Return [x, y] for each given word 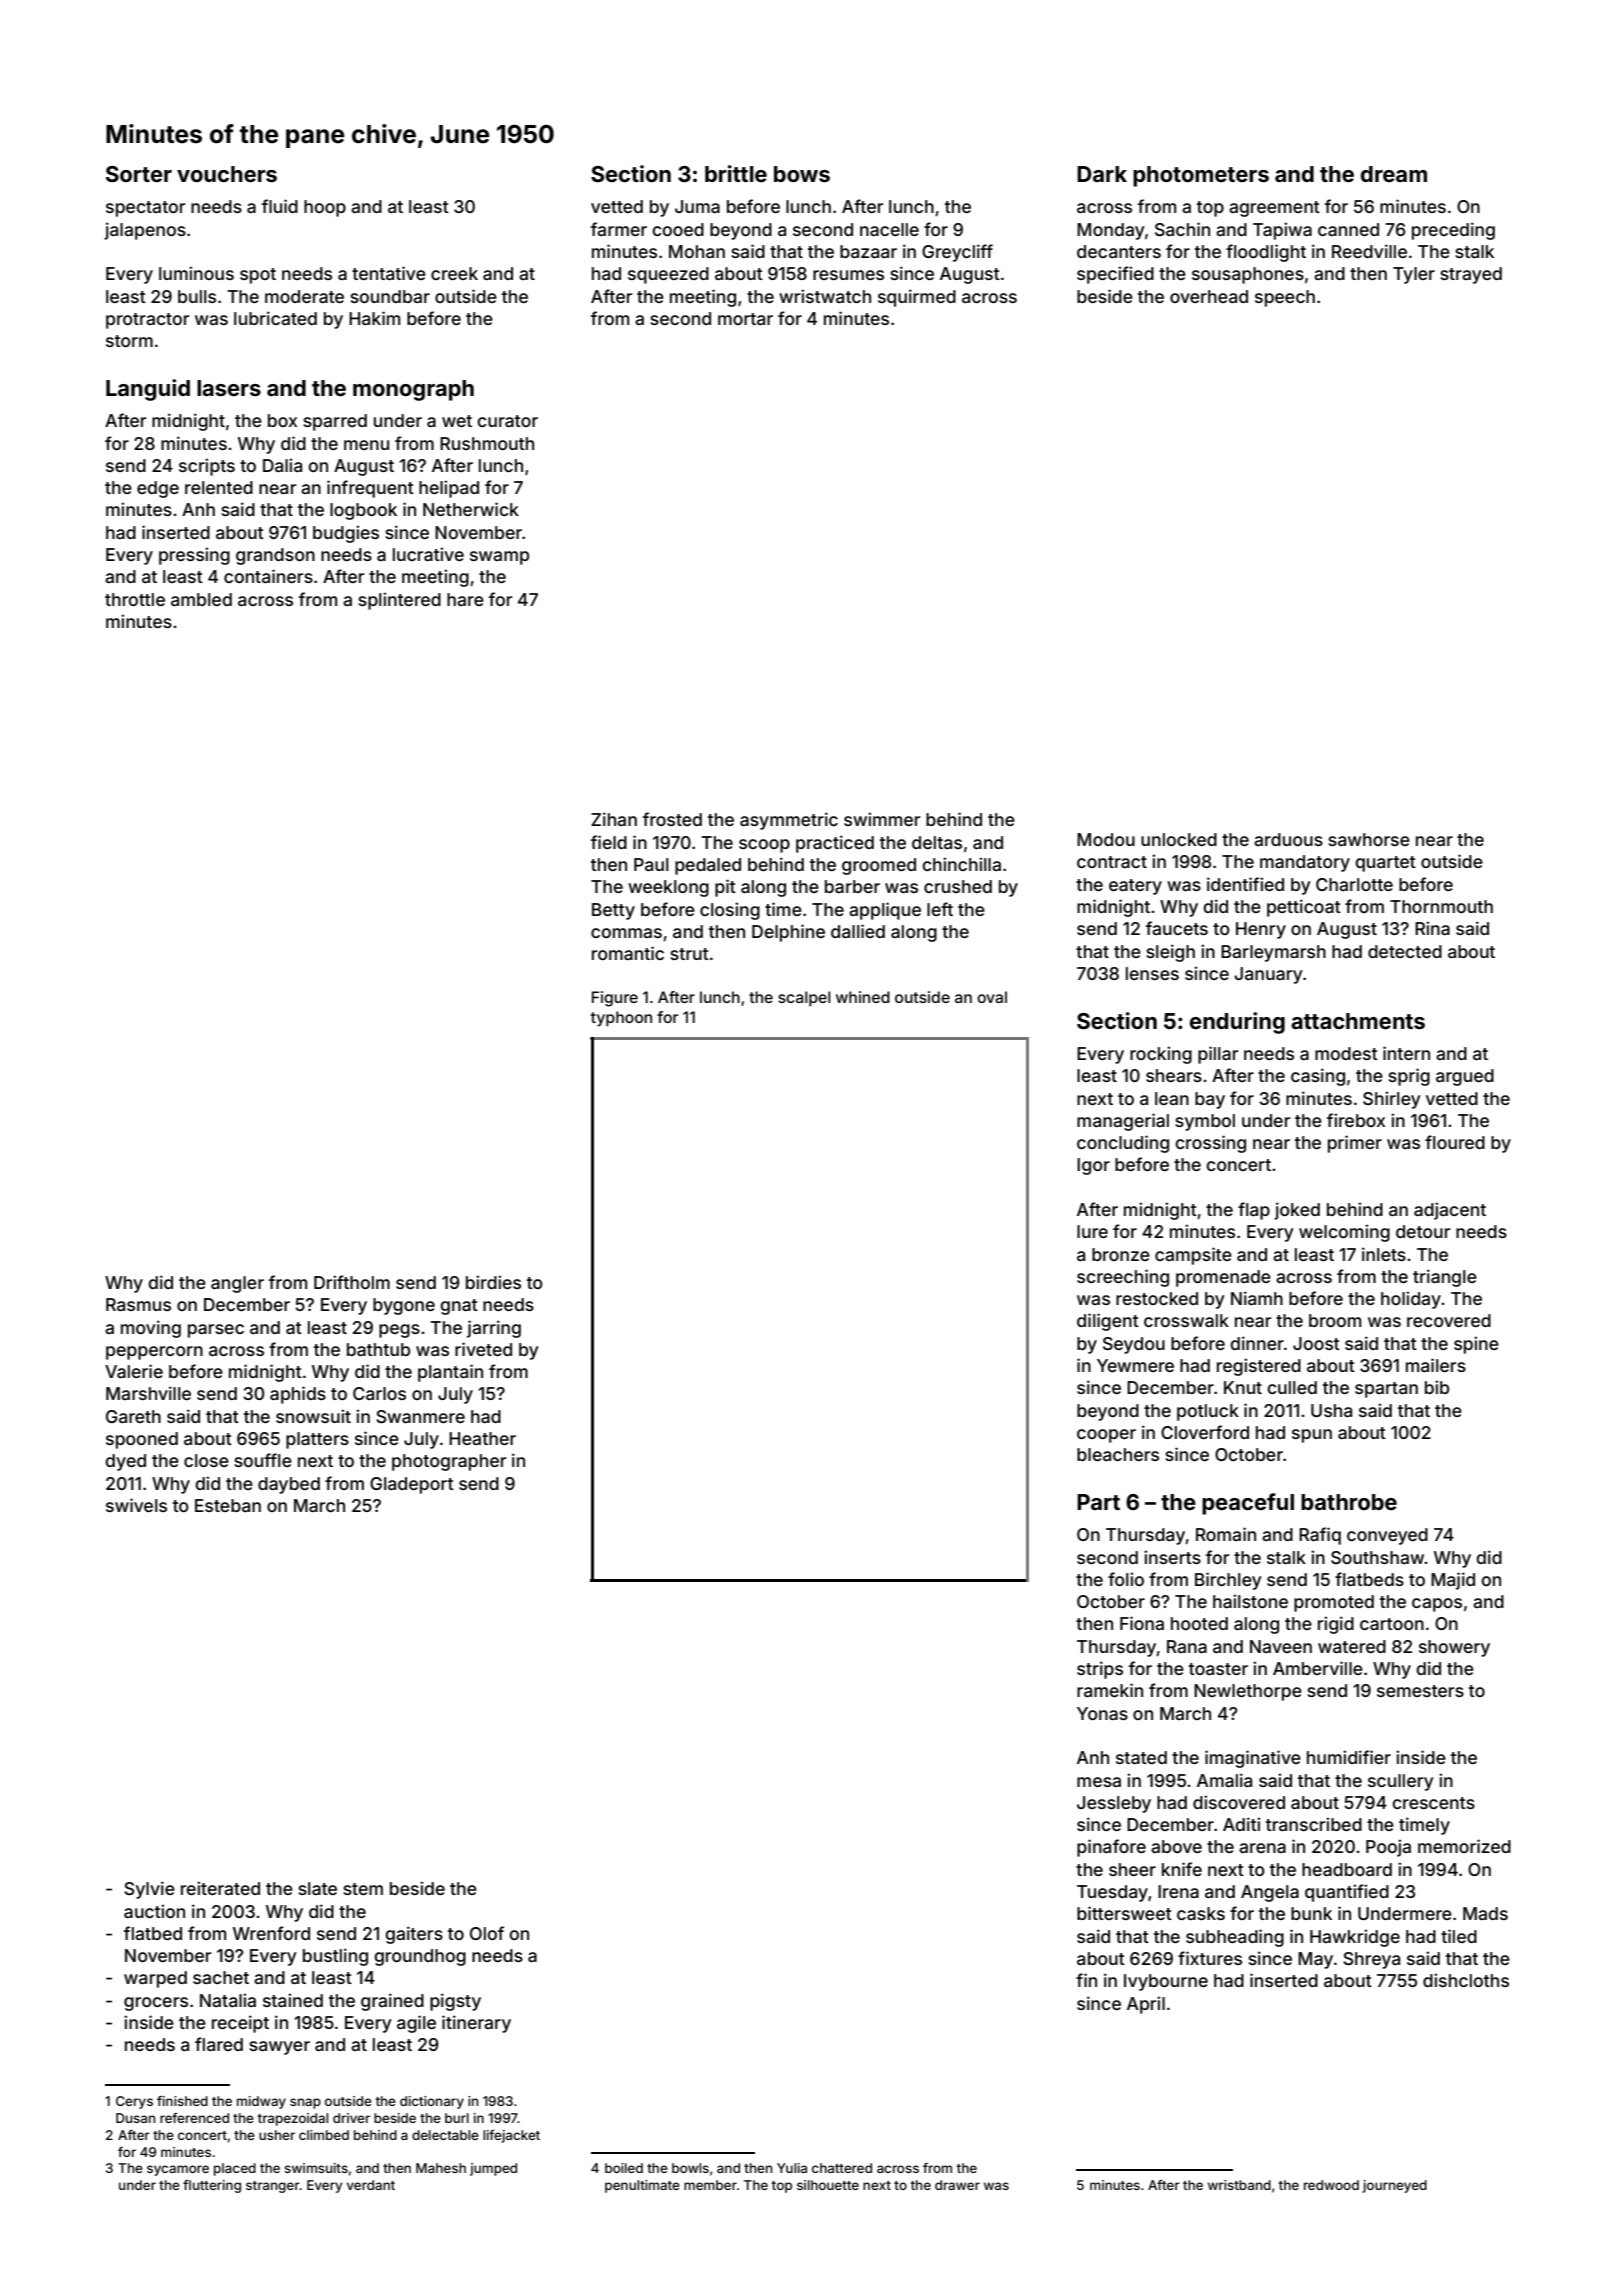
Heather [482, 1438]
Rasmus [138, 1304]
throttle [135, 599]
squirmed [917, 298]
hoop [325, 208]
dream [1394, 174]
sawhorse [1369, 839]
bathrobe [1349, 1502]
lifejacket [511, 2136]
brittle [736, 173]
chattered [842, 2168]
